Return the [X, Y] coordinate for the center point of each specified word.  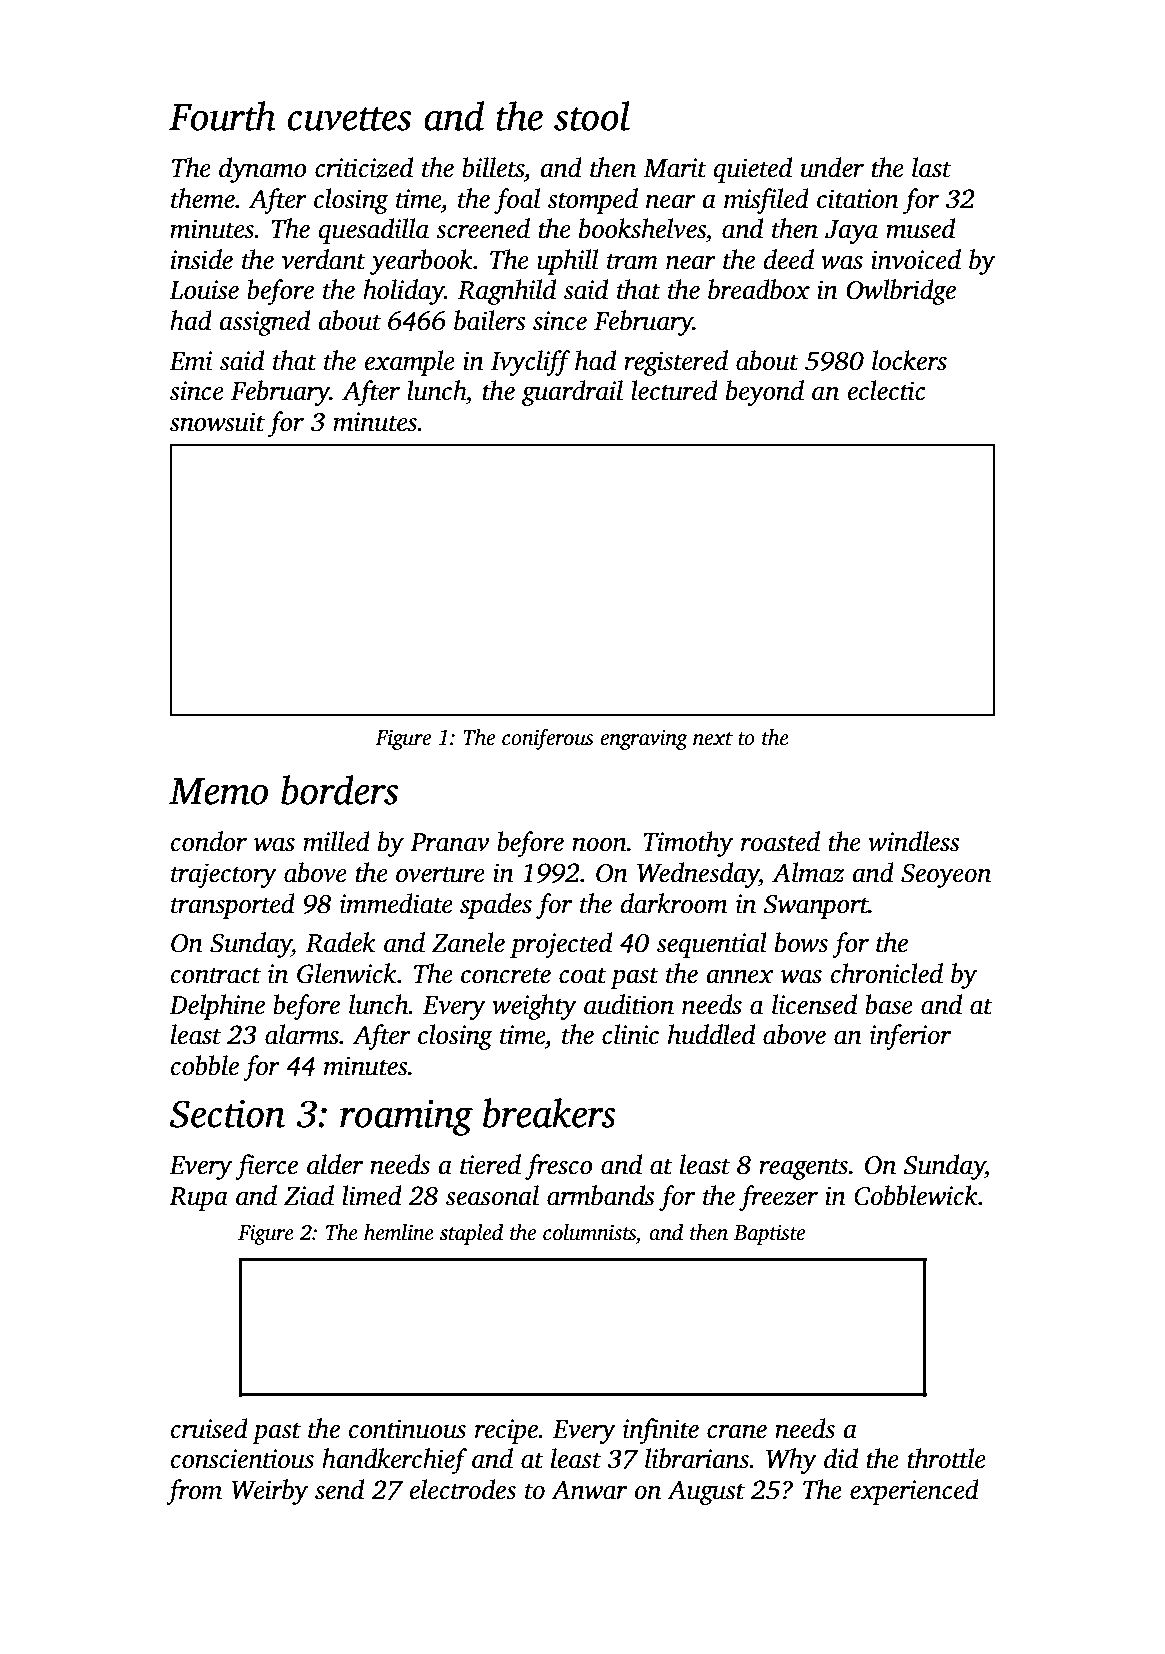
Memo [218, 791]
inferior [910, 1037]
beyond [765, 393]
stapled [471, 1234]
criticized [364, 167]
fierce [266, 1167]
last [932, 167]
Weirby [270, 1492]
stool [592, 116]
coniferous [548, 739]
